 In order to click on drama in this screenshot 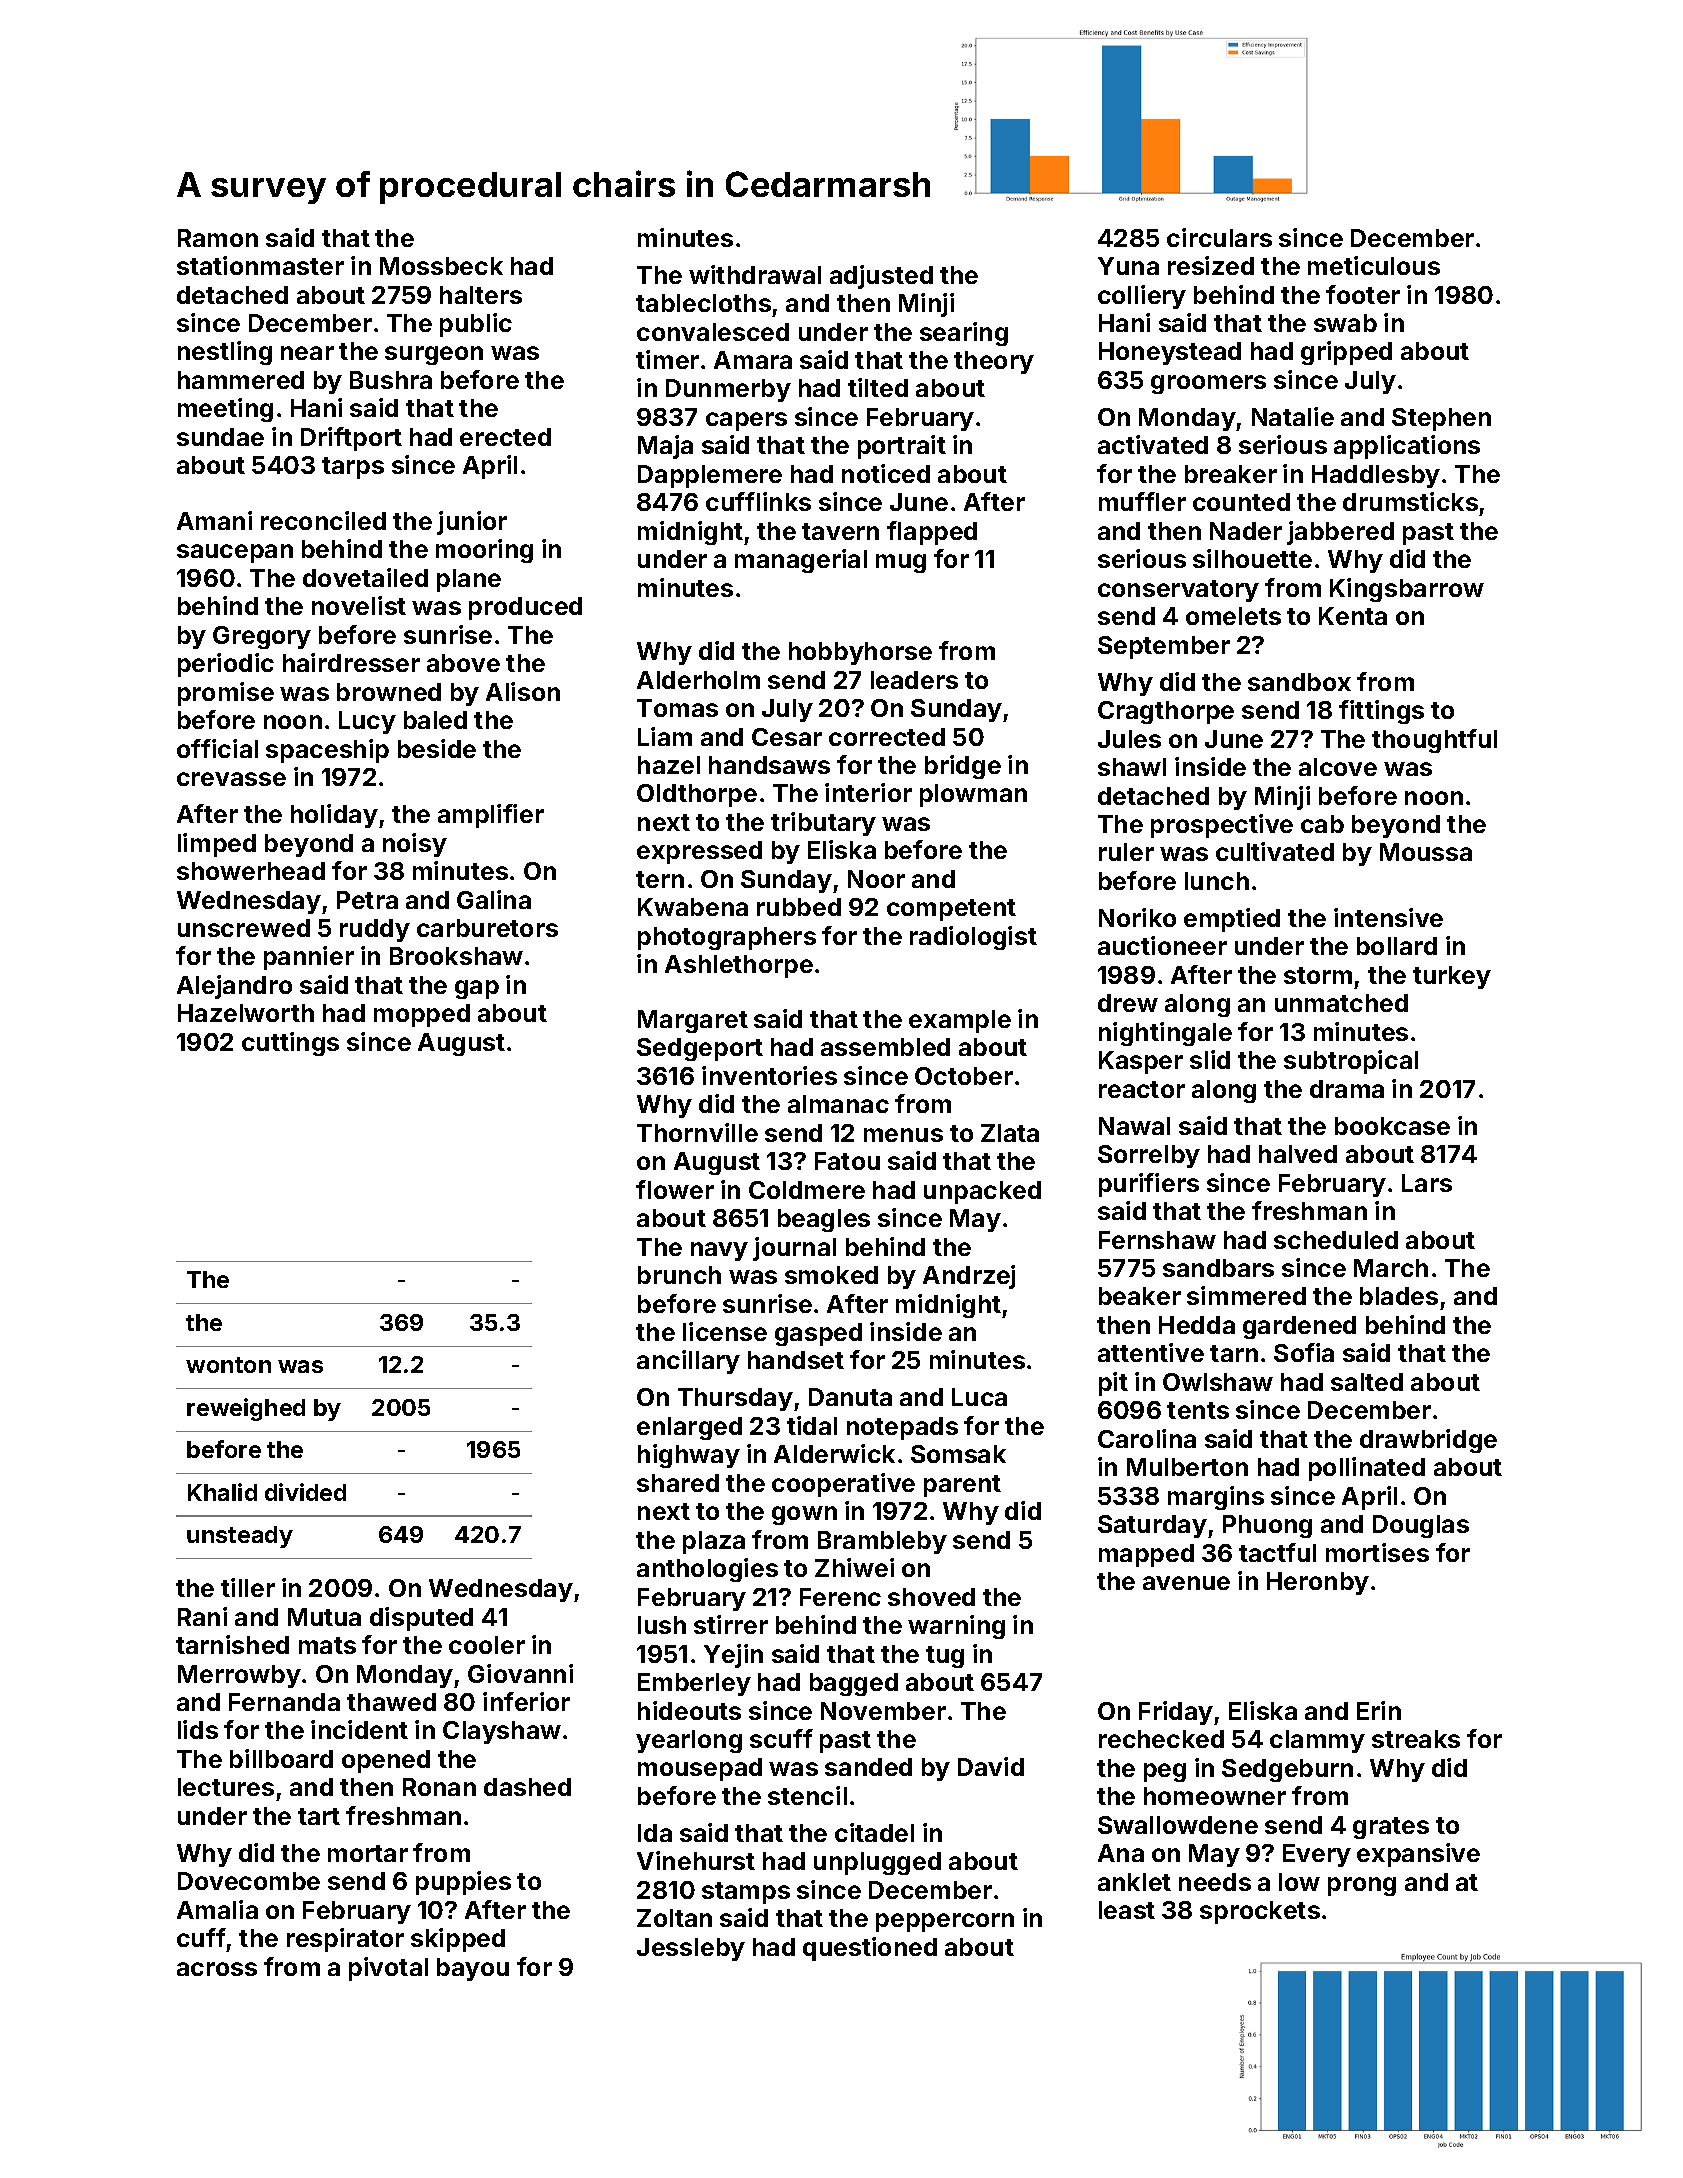, I will do `click(1347, 1089)`.
